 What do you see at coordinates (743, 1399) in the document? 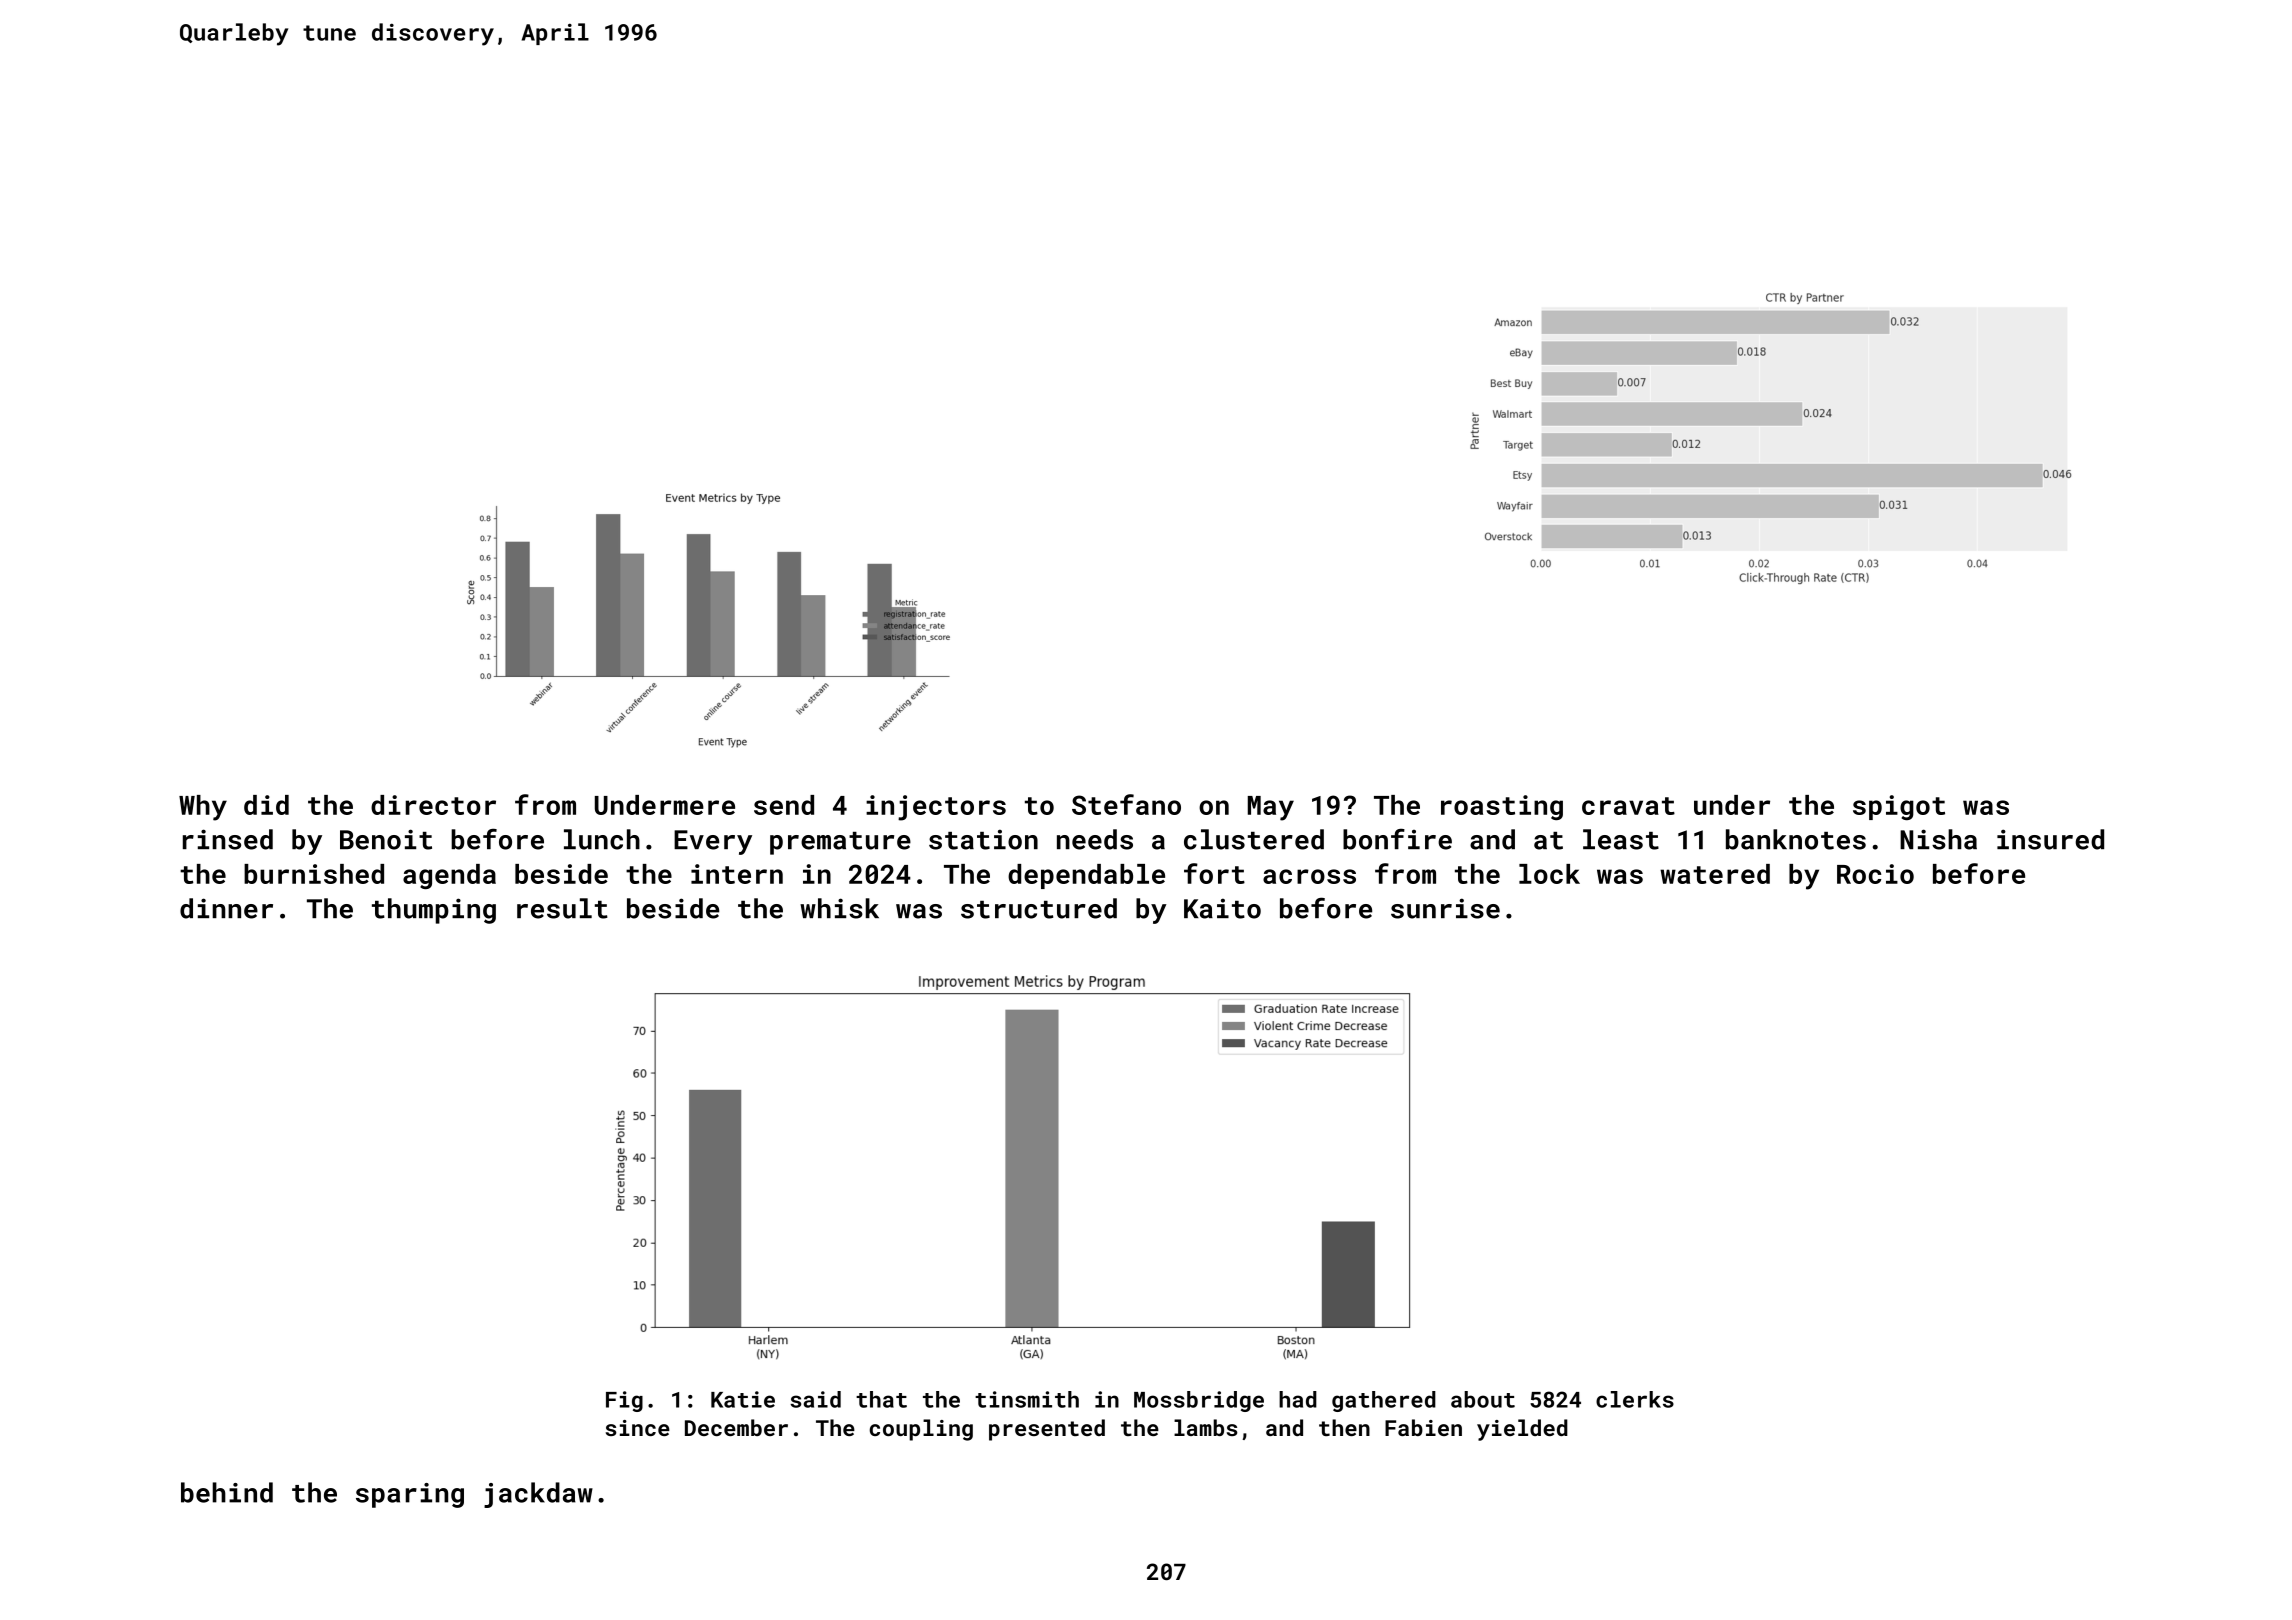
I see `Katie` at bounding box center [743, 1399].
